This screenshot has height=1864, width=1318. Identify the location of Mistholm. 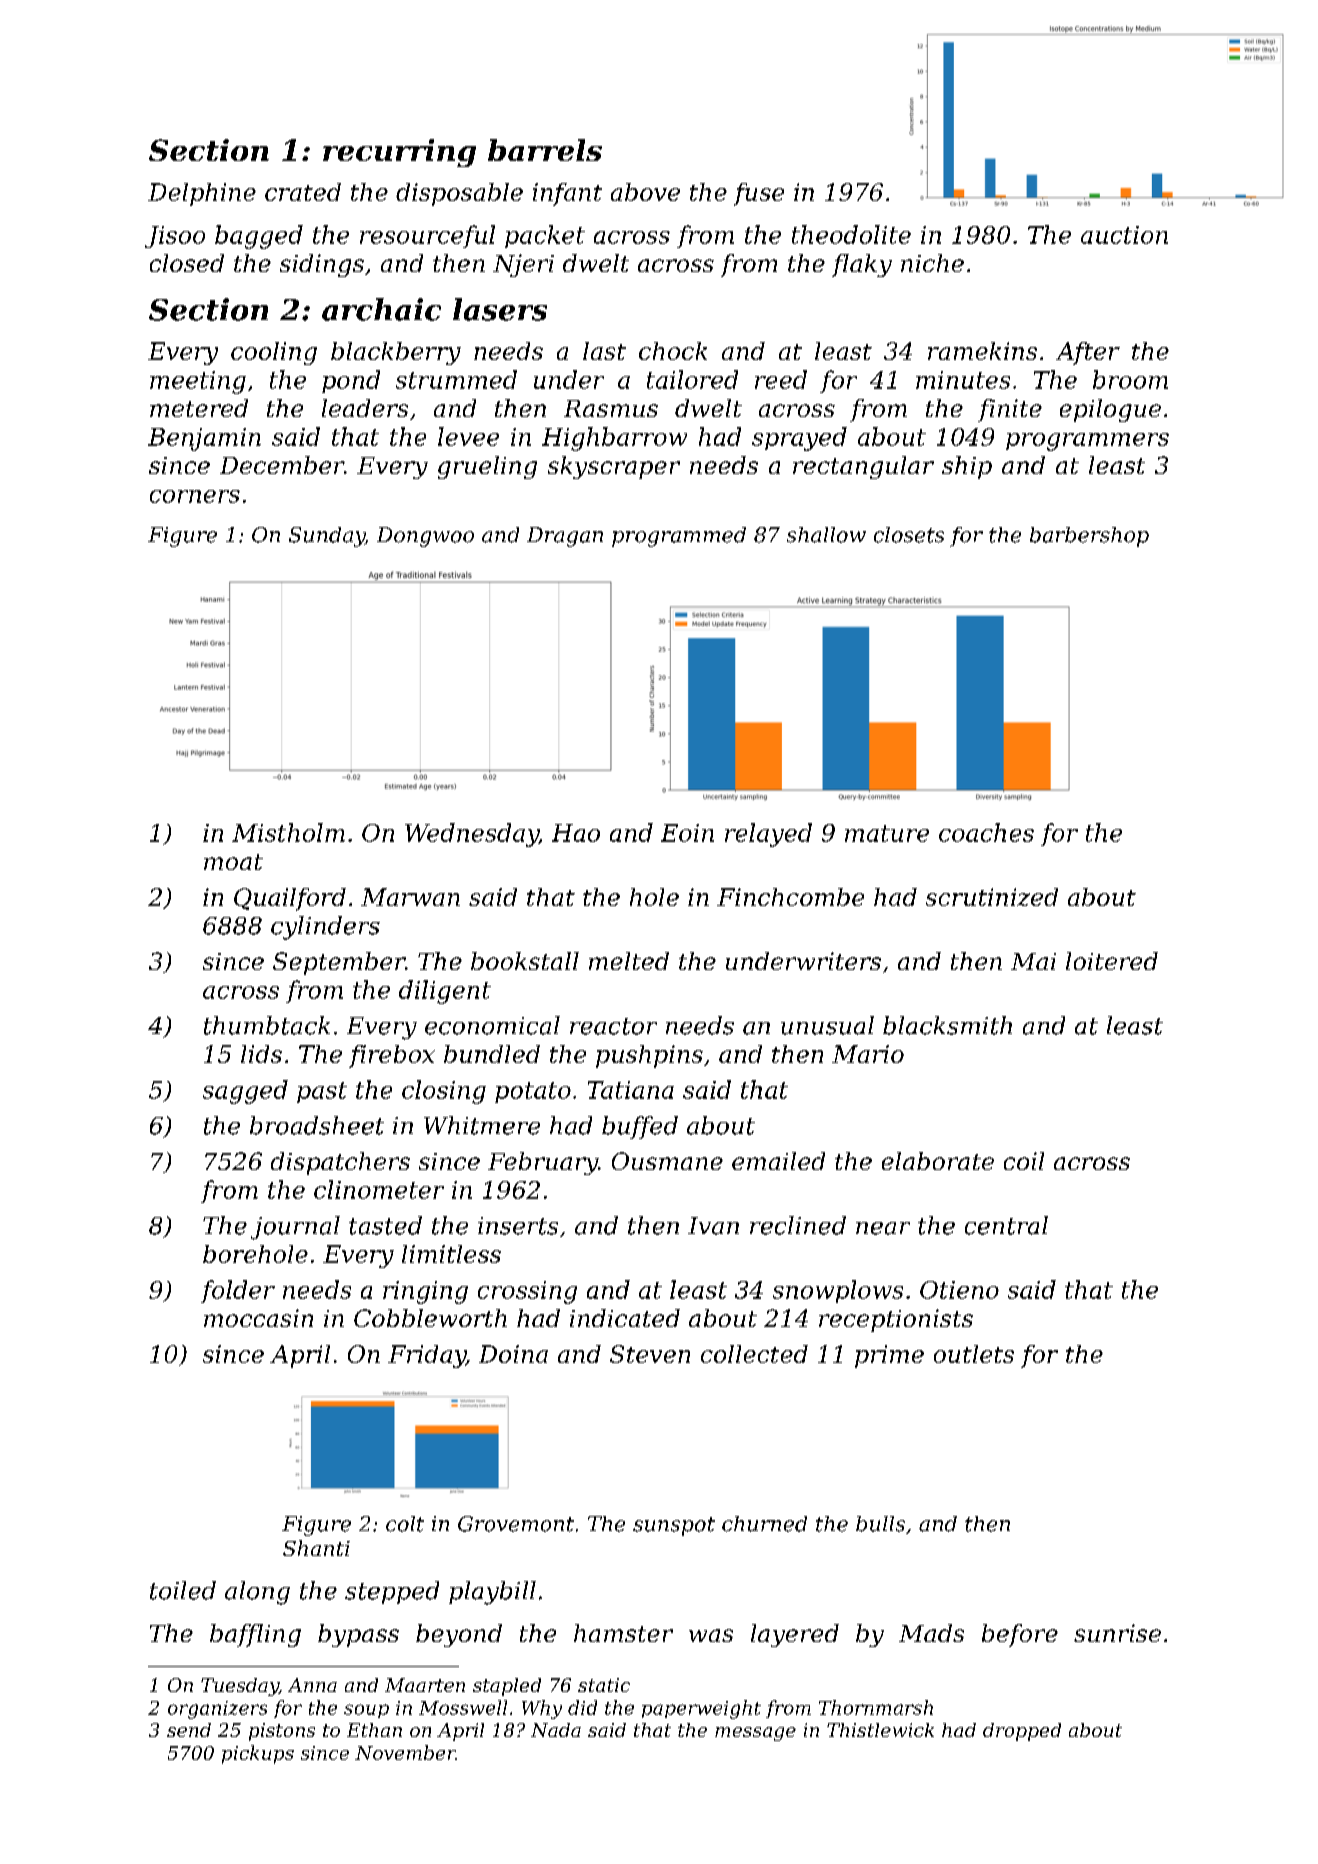
(288, 832).
